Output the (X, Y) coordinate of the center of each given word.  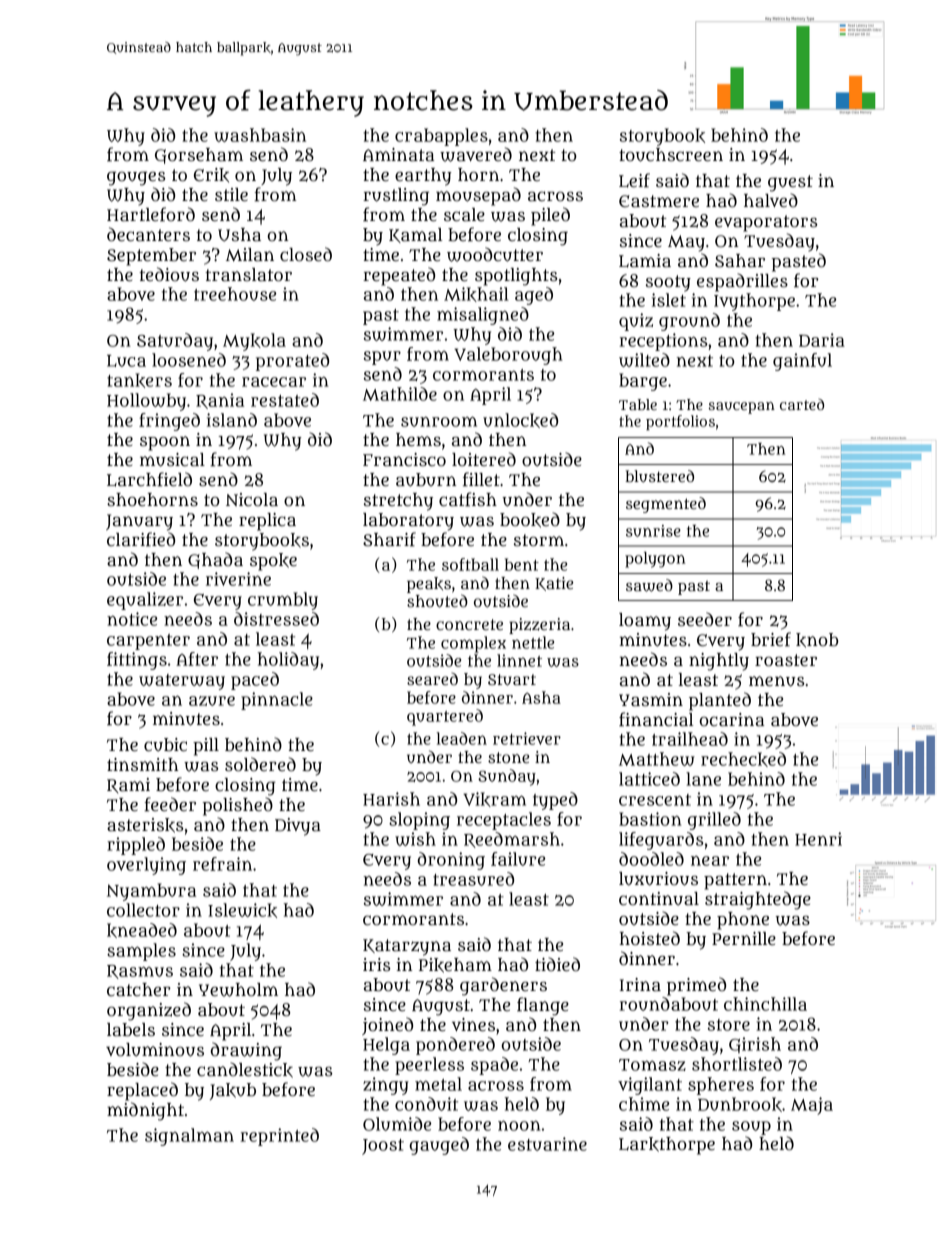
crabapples (441, 137)
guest (790, 183)
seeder (705, 619)
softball (470, 564)
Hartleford (151, 214)
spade (494, 1066)
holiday (288, 661)
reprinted (280, 1137)
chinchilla (765, 1004)
